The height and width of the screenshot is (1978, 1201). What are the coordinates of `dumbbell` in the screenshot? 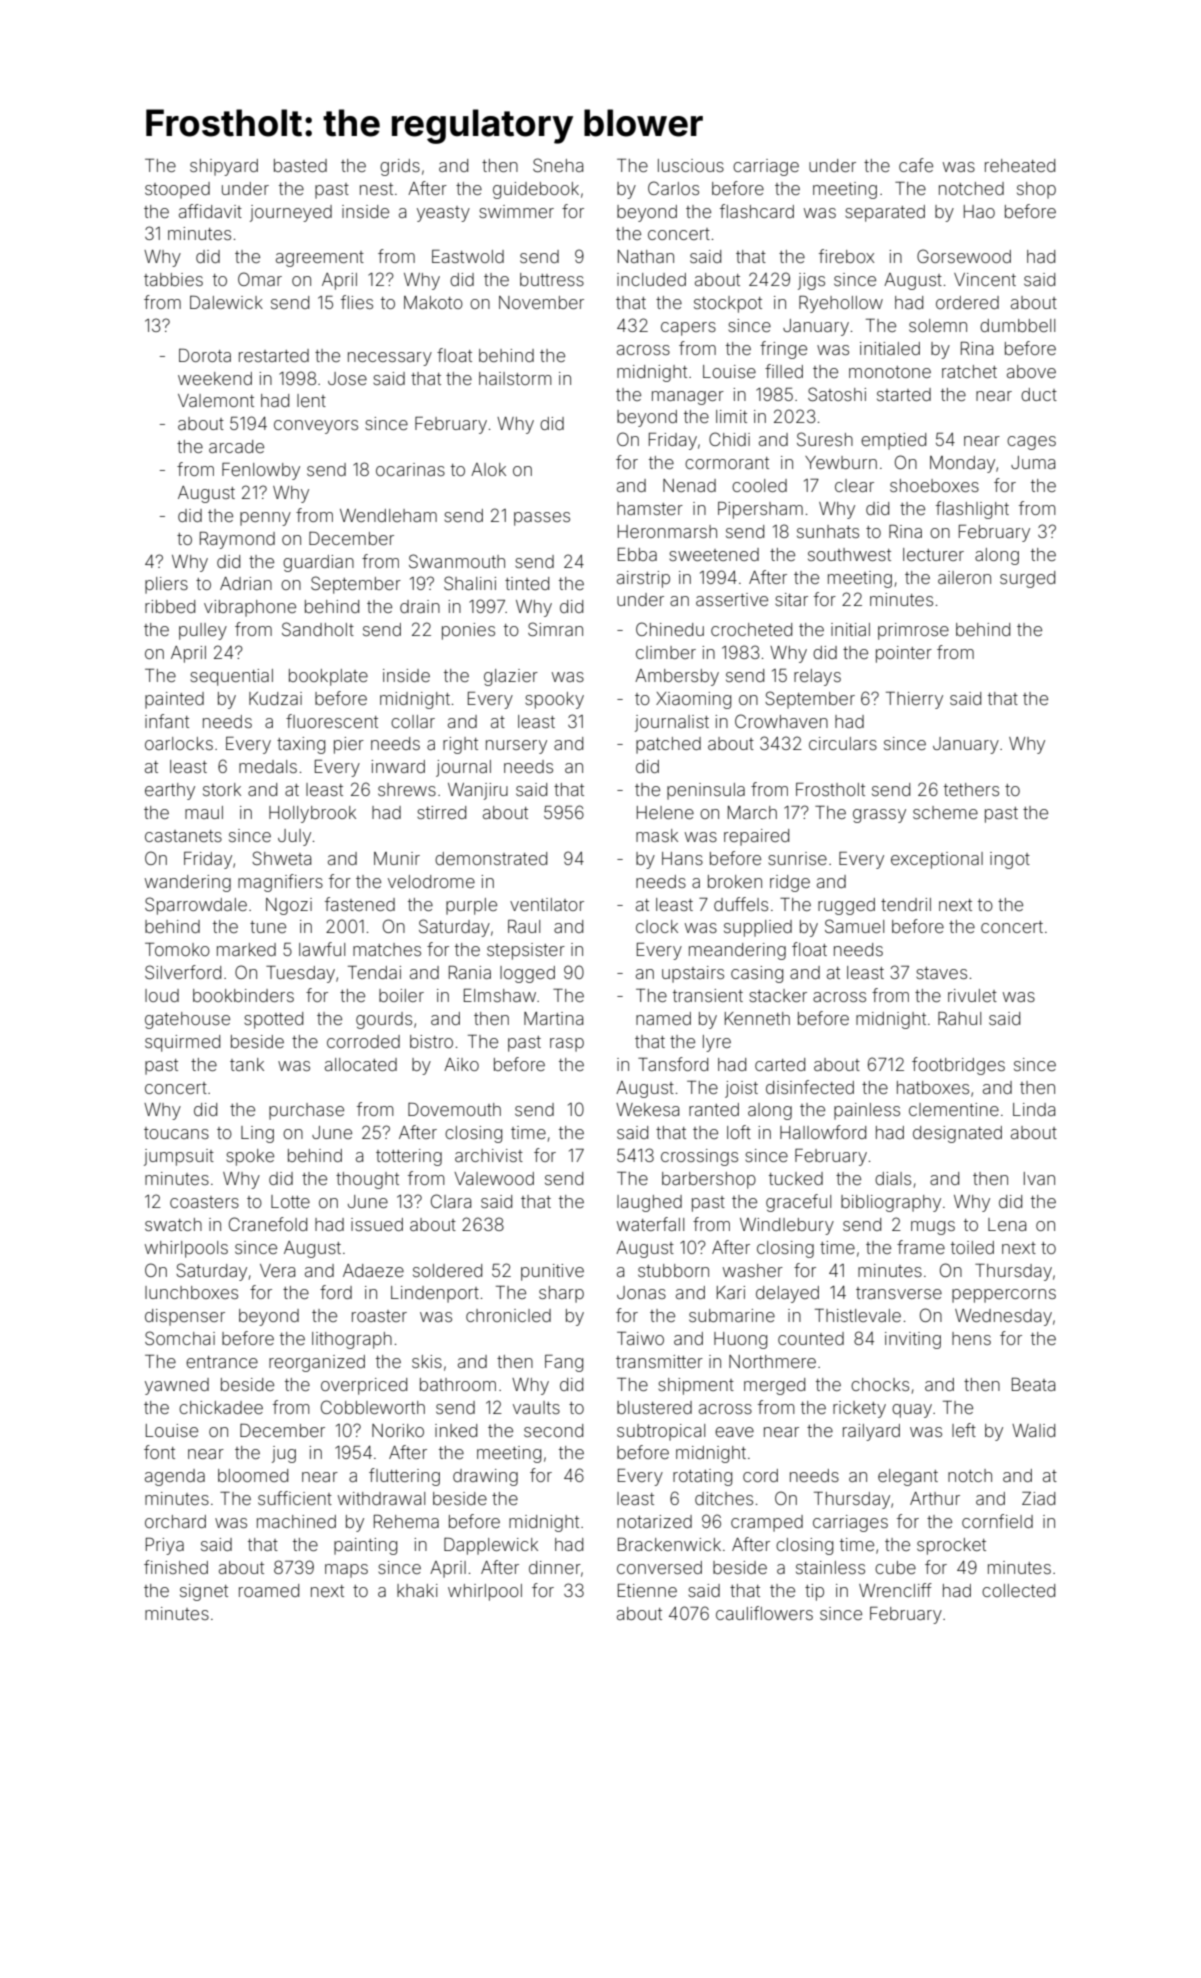 It's located at (1017, 325).
